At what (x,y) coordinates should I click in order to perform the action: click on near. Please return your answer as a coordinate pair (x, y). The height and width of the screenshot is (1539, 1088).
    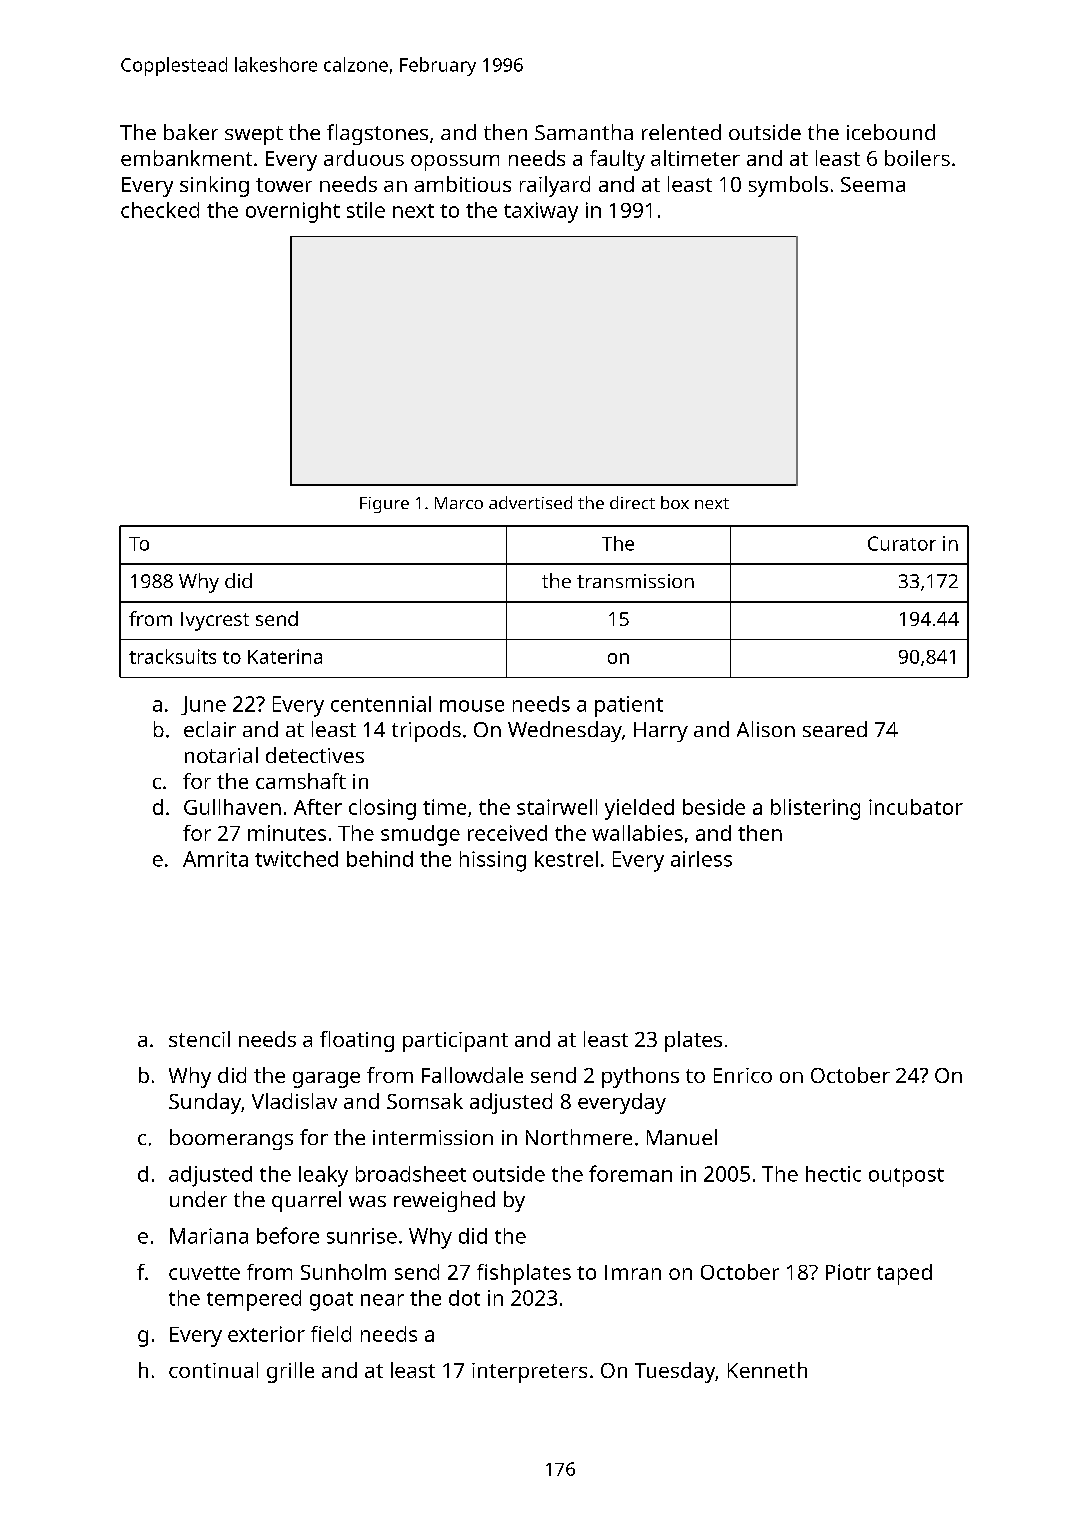
    Looking at the image, I should click on (382, 1300).
